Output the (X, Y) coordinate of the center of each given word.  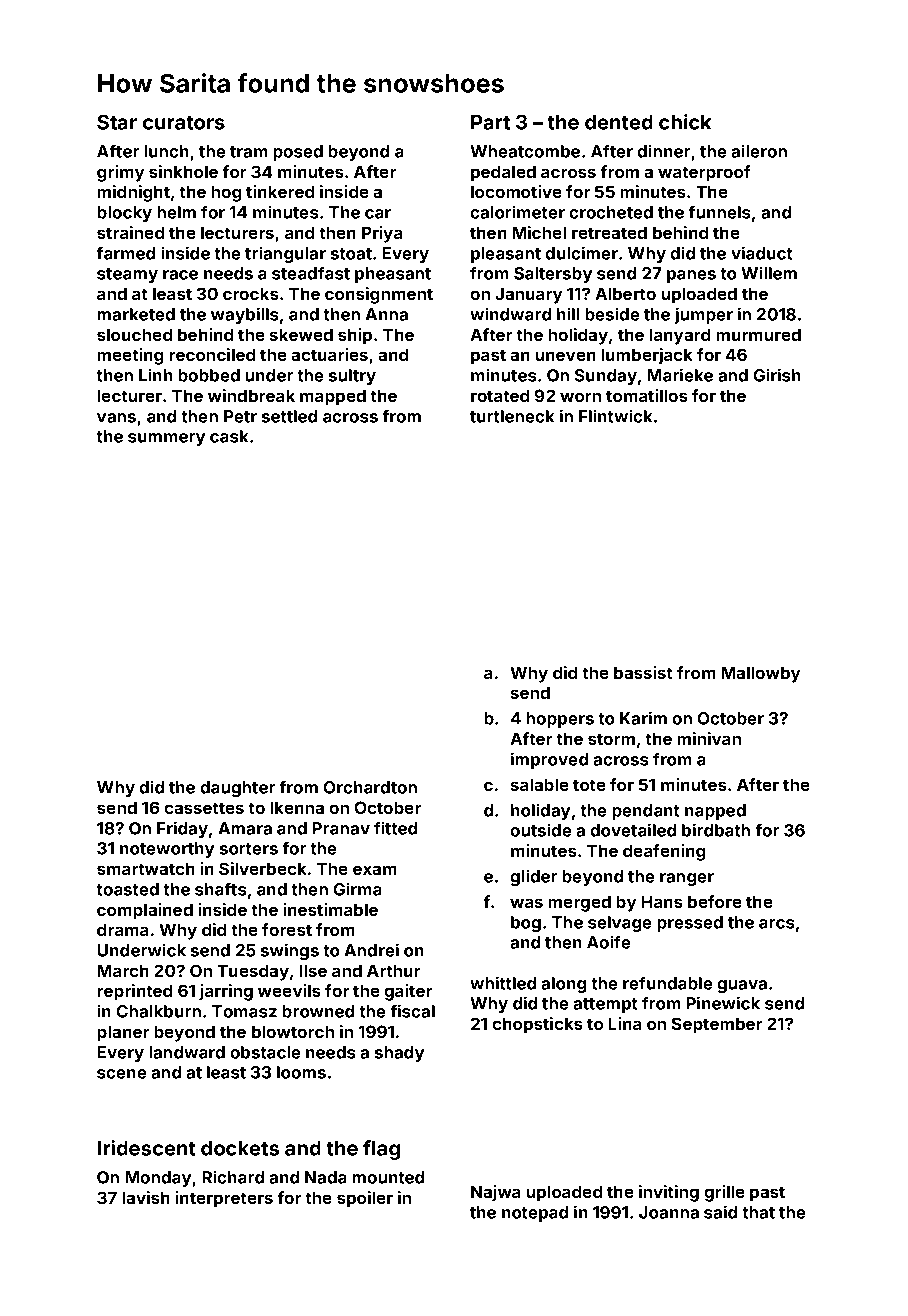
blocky (124, 214)
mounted (388, 1177)
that (758, 1212)
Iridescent (147, 1148)
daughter (237, 789)
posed (298, 153)
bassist (643, 672)
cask (229, 436)
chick (685, 122)
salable (540, 784)
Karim (643, 718)
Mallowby (760, 674)
